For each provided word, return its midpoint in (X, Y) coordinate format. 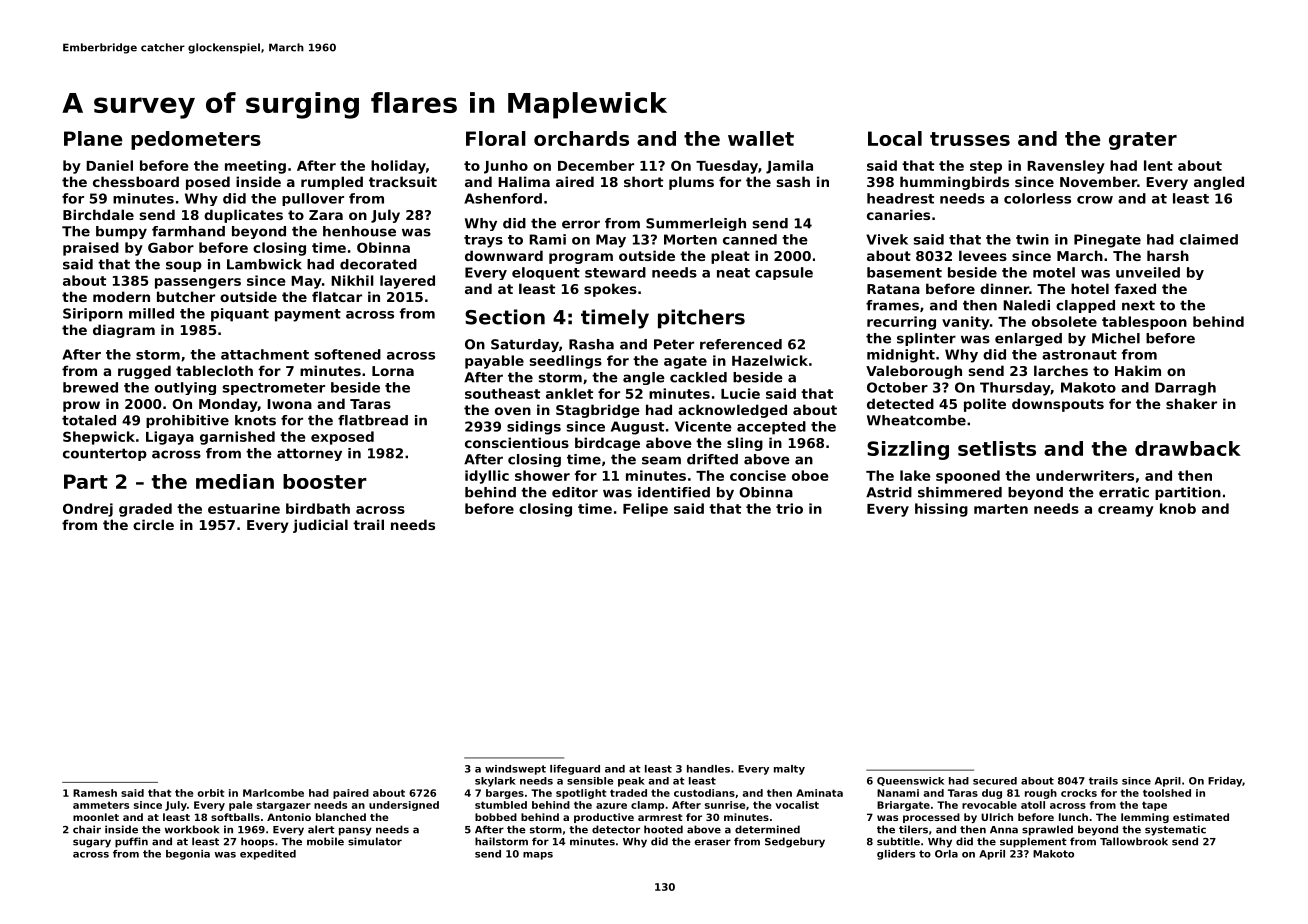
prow (81, 406)
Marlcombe (273, 793)
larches (1061, 370)
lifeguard (575, 770)
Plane (93, 138)
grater (1143, 141)
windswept (515, 770)
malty (789, 770)
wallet (761, 138)
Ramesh (95, 793)
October (897, 387)
